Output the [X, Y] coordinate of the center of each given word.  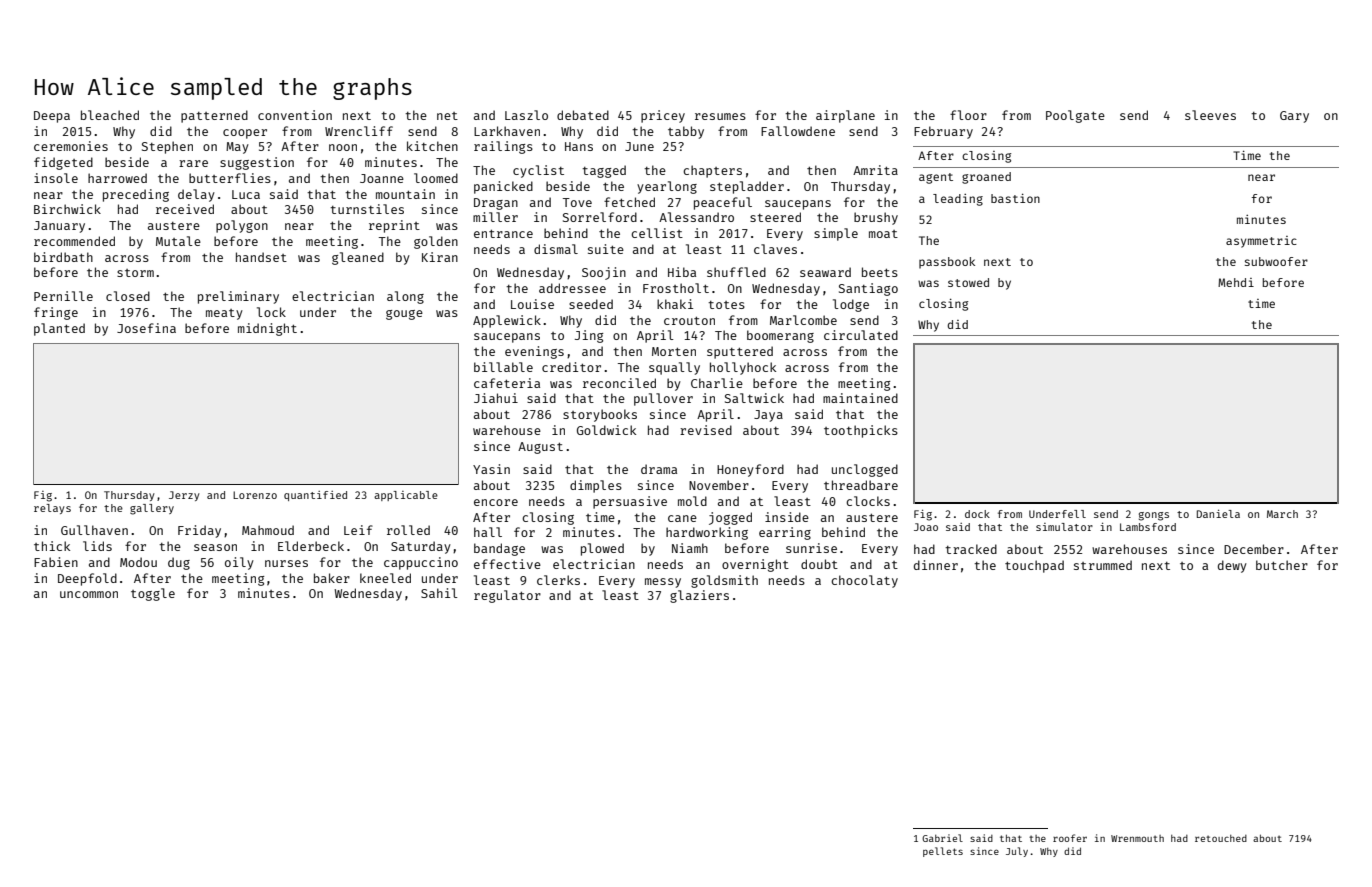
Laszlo [526, 115]
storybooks [600, 415]
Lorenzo [255, 495]
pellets [943, 852]
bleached [110, 115]
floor [968, 115]
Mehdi [1236, 282]
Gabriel [942, 838]
